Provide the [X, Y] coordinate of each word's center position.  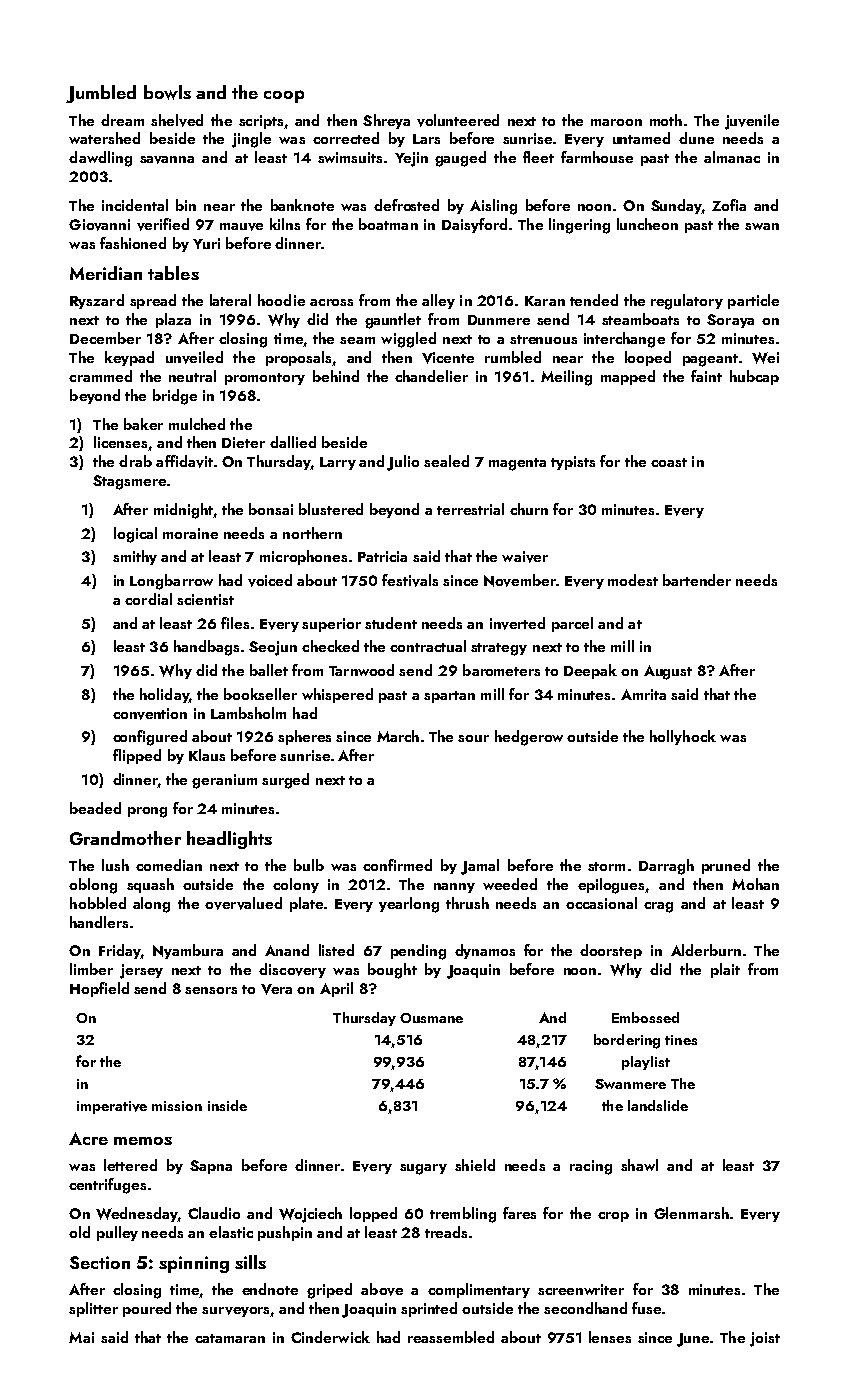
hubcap [754, 377]
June [693, 1340]
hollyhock [683, 737]
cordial [148, 599]
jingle [251, 140]
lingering [579, 226]
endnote [270, 1289]
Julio [403, 463]
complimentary [479, 1290]
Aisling [493, 207]
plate [306, 904]
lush [115, 865]
